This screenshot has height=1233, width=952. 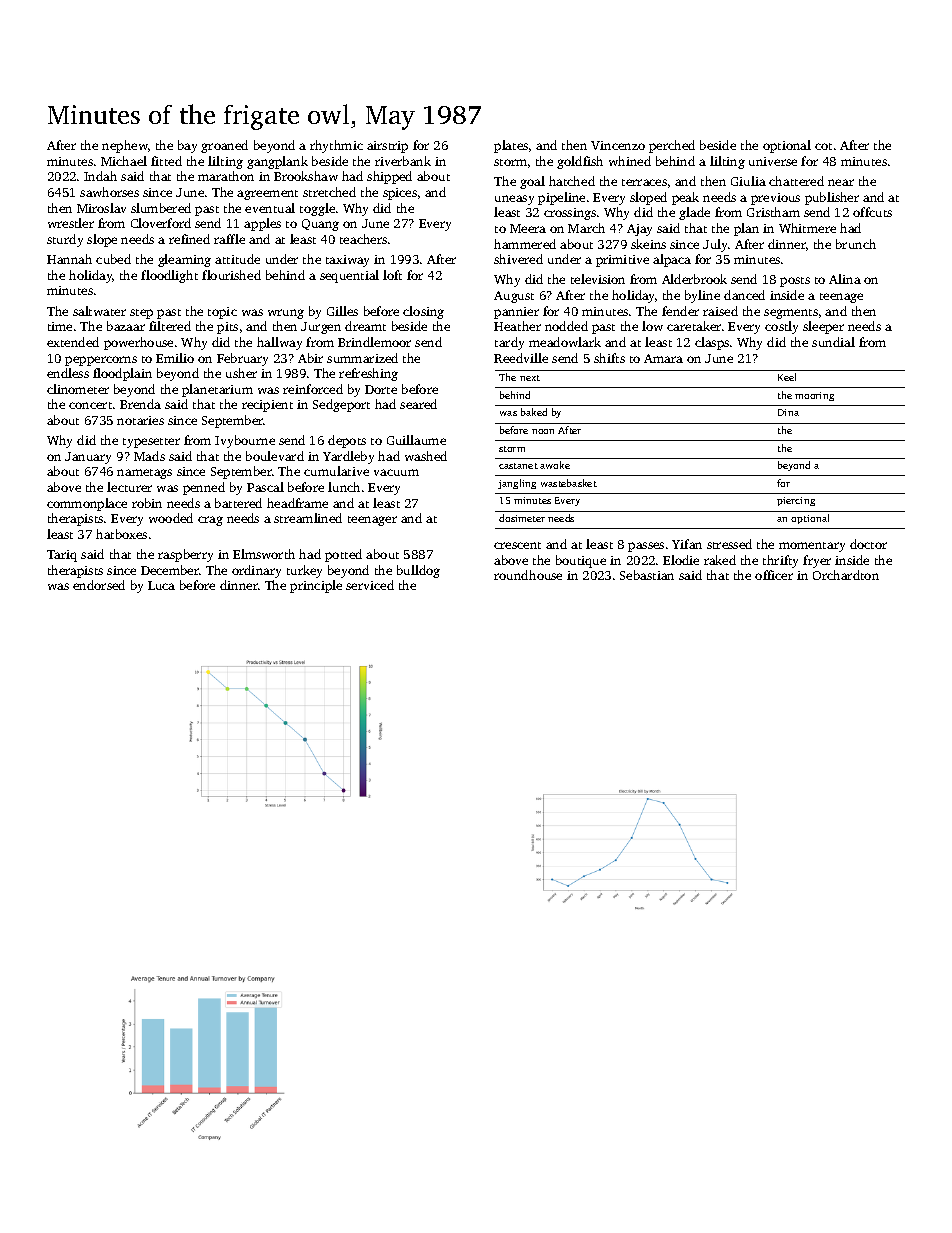 I want to click on Michael, so click(x=124, y=161).
